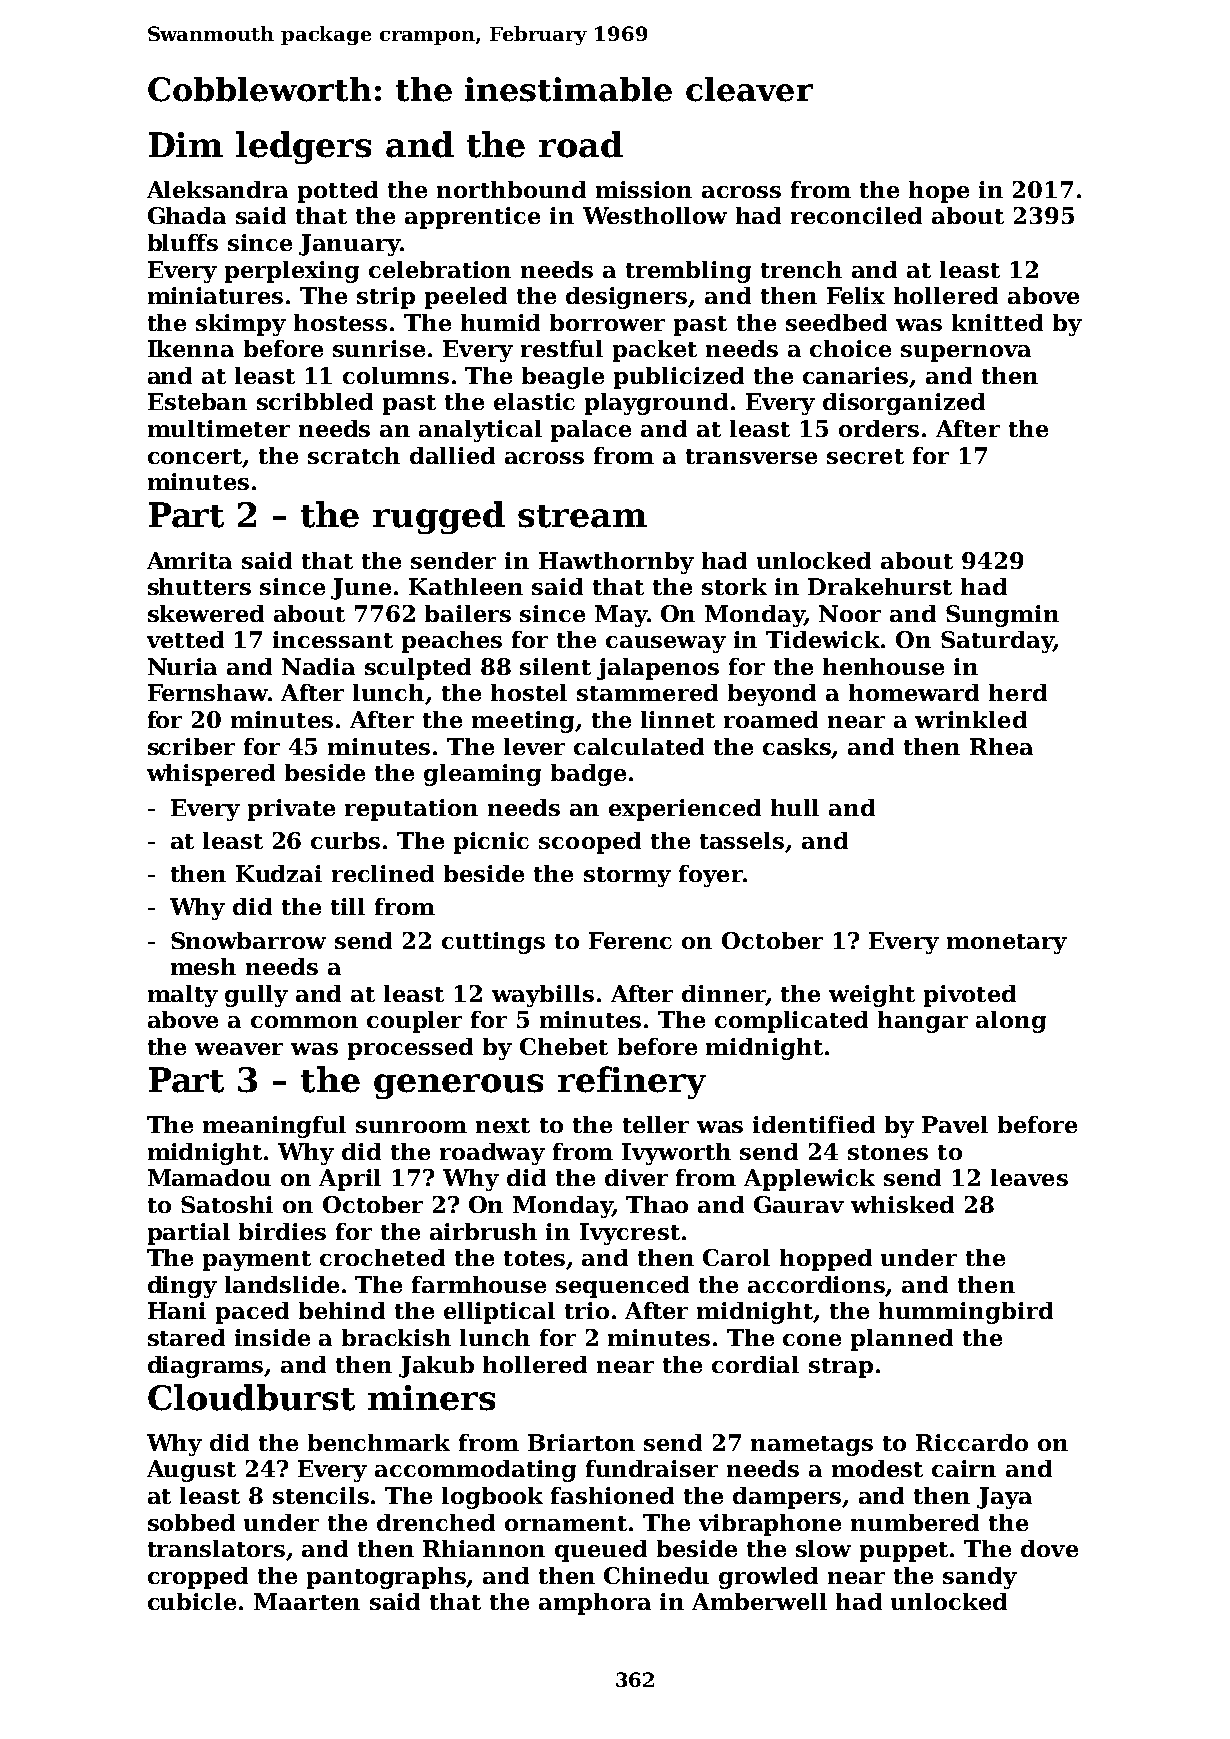  What do you see at coordinates (966, 353) in the screenshot?
I see `supernova` at bounding box center [966, 353].
